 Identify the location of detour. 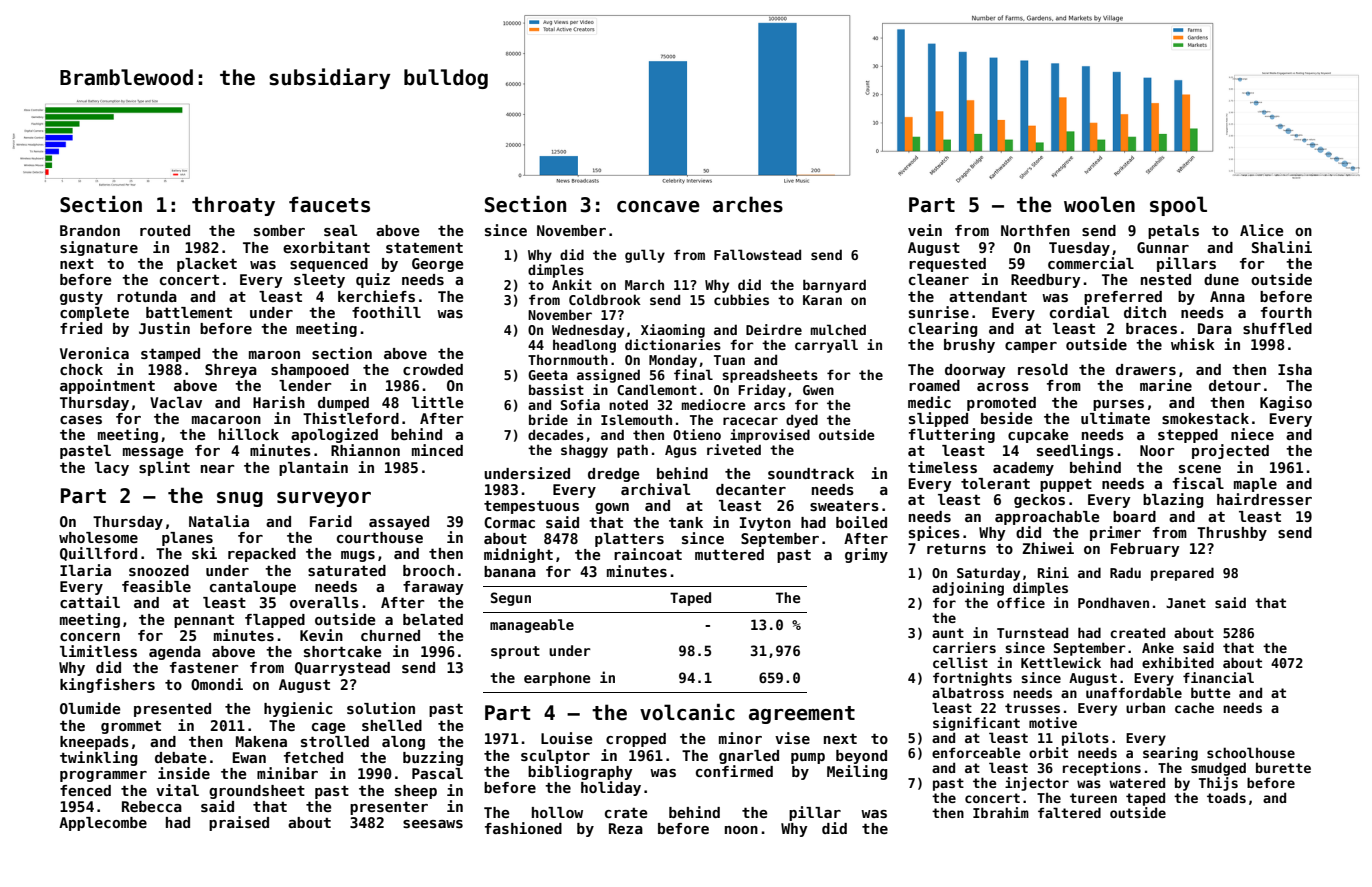
(1235, 385).
